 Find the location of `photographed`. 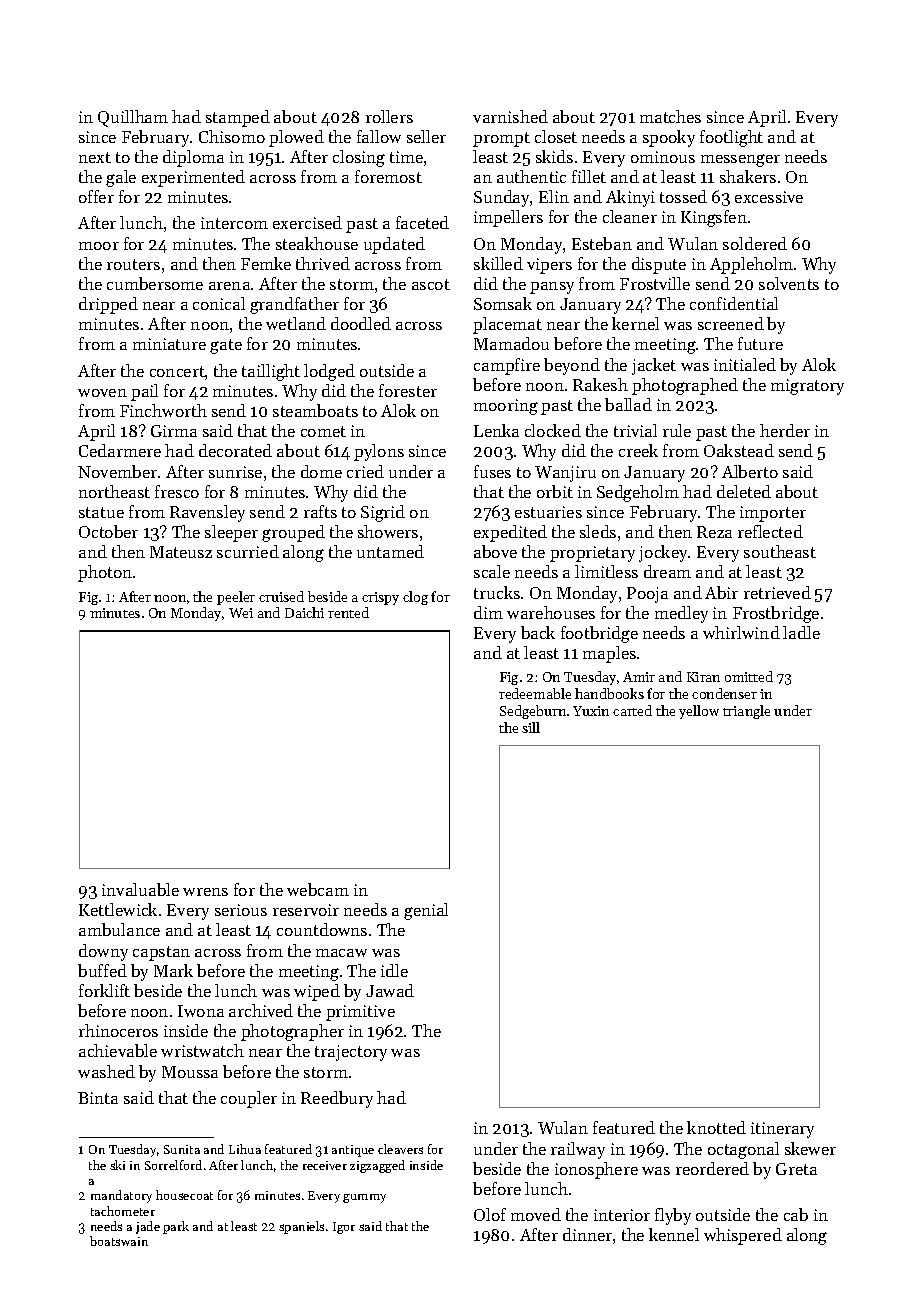

photographed is located at coordinates (685, 386).
